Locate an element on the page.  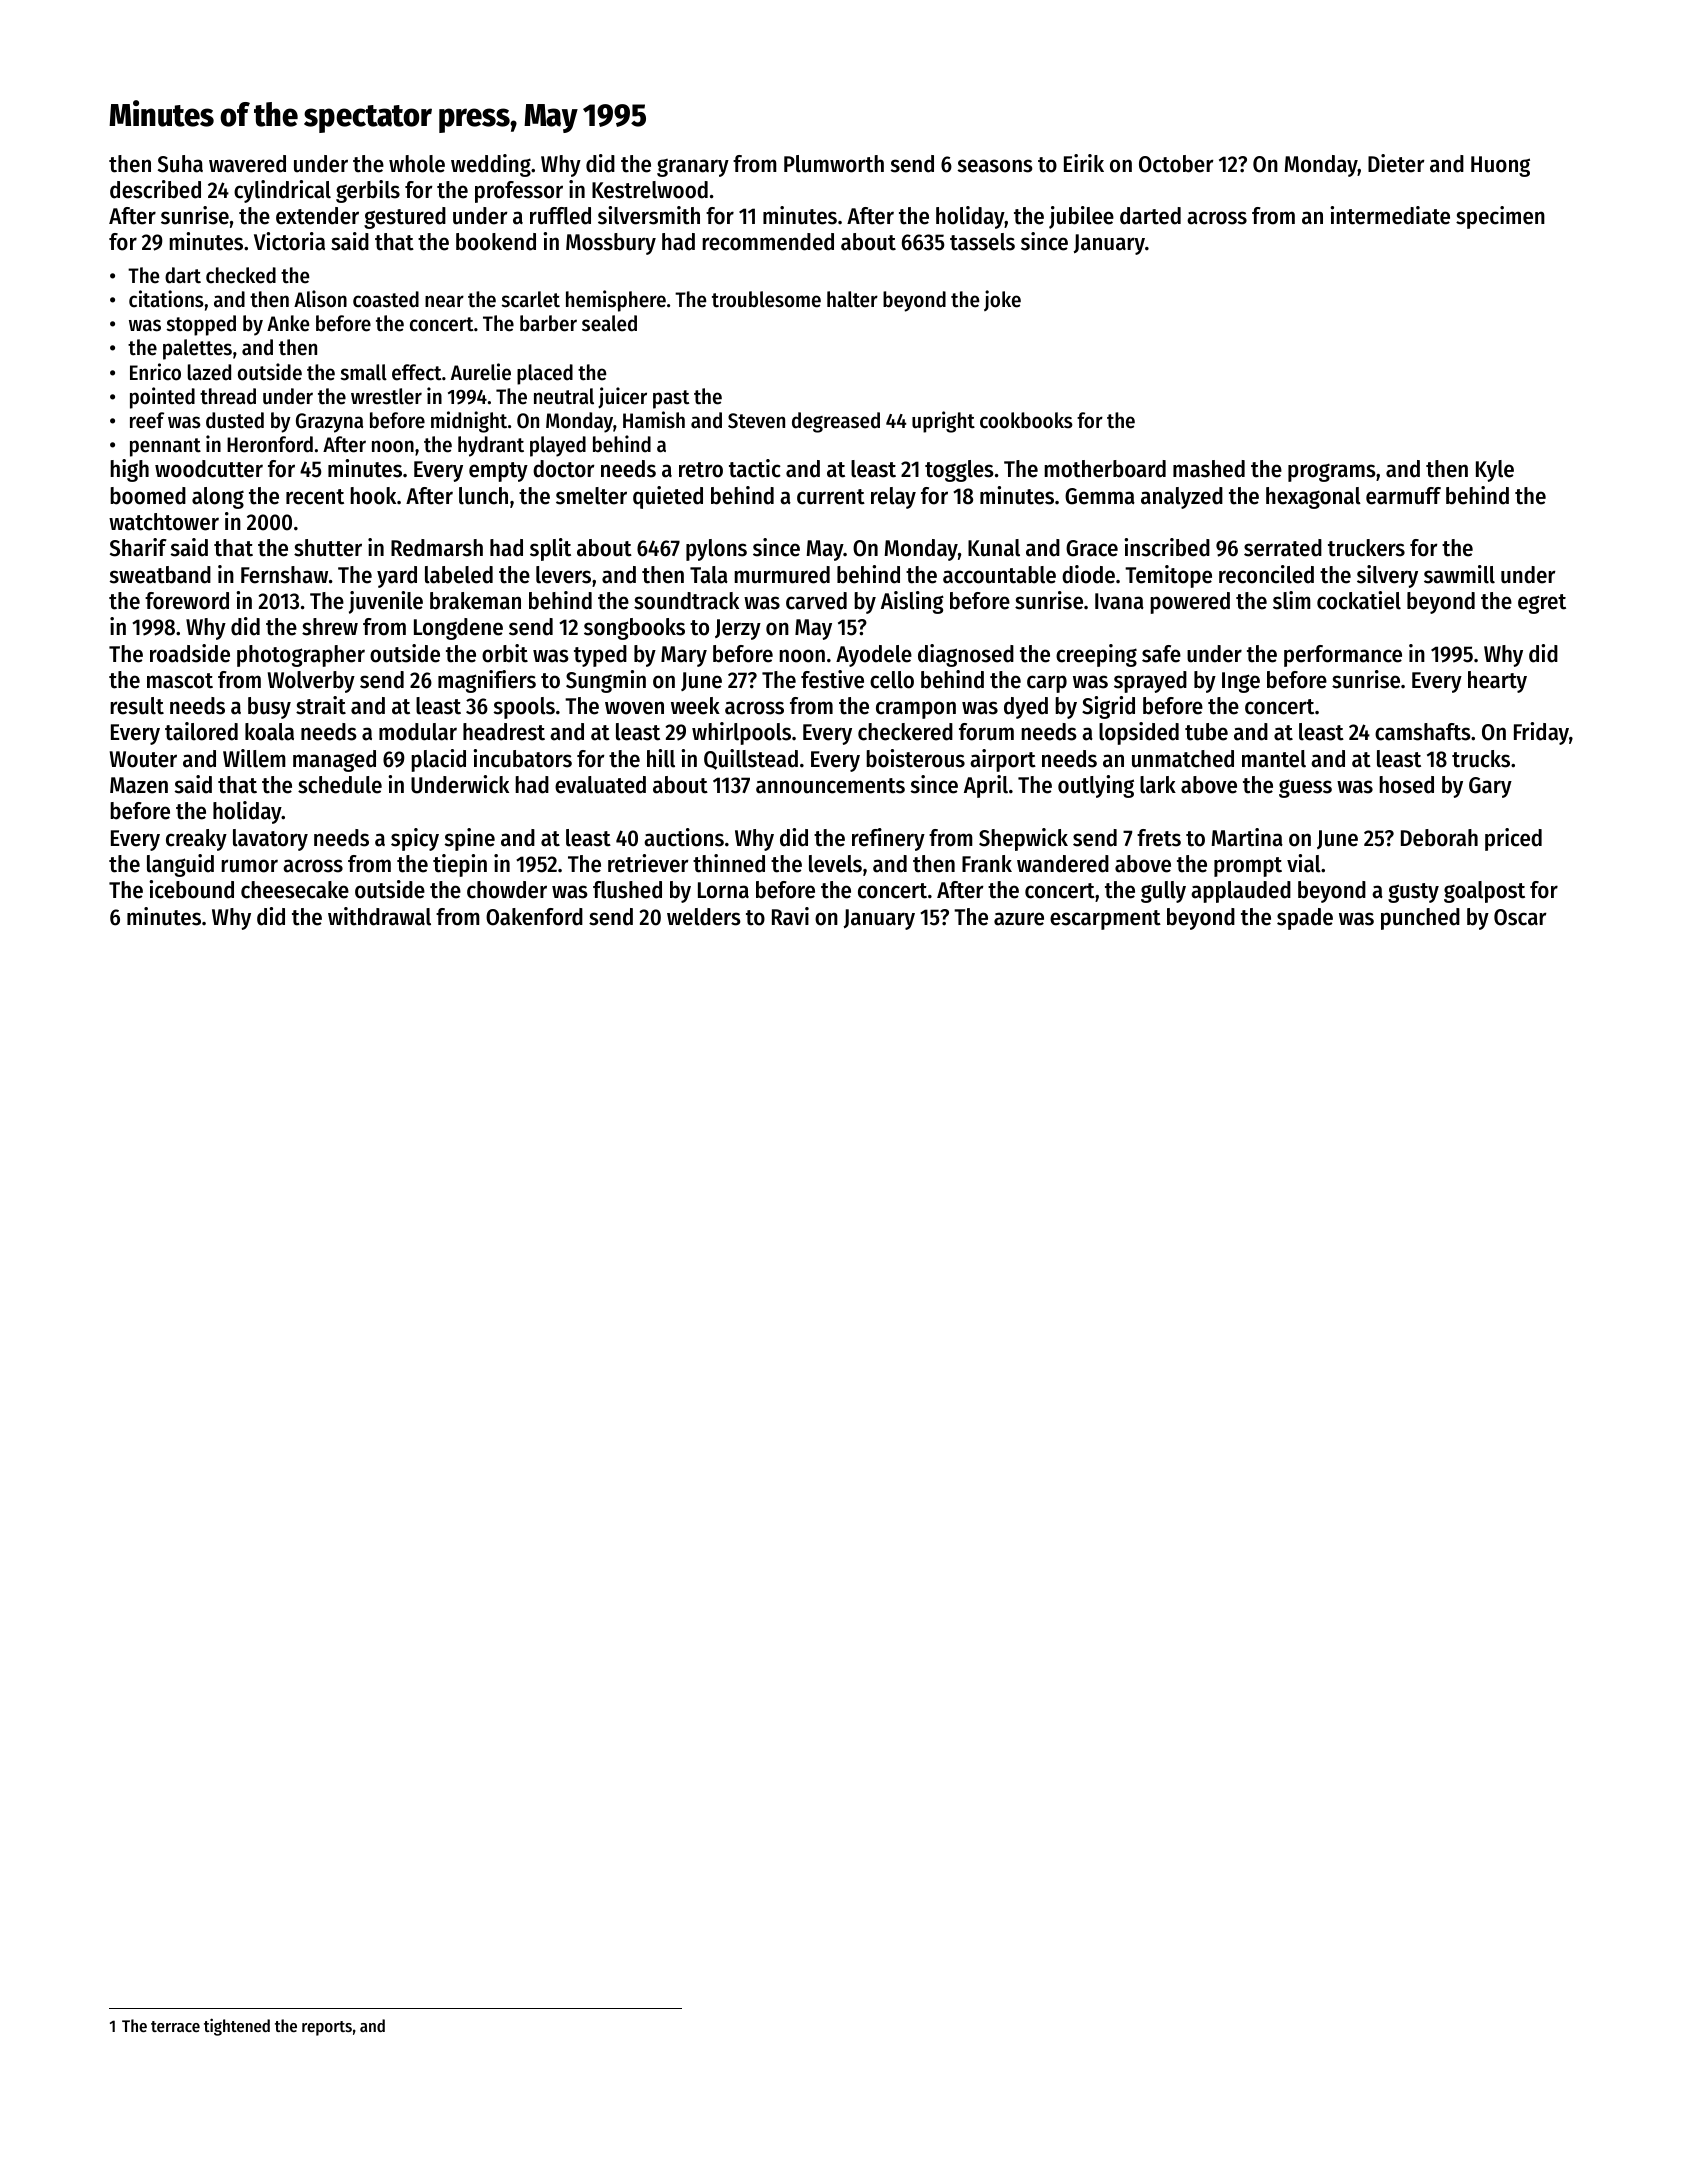
unmatched is located at coordinates (1183, 759).
